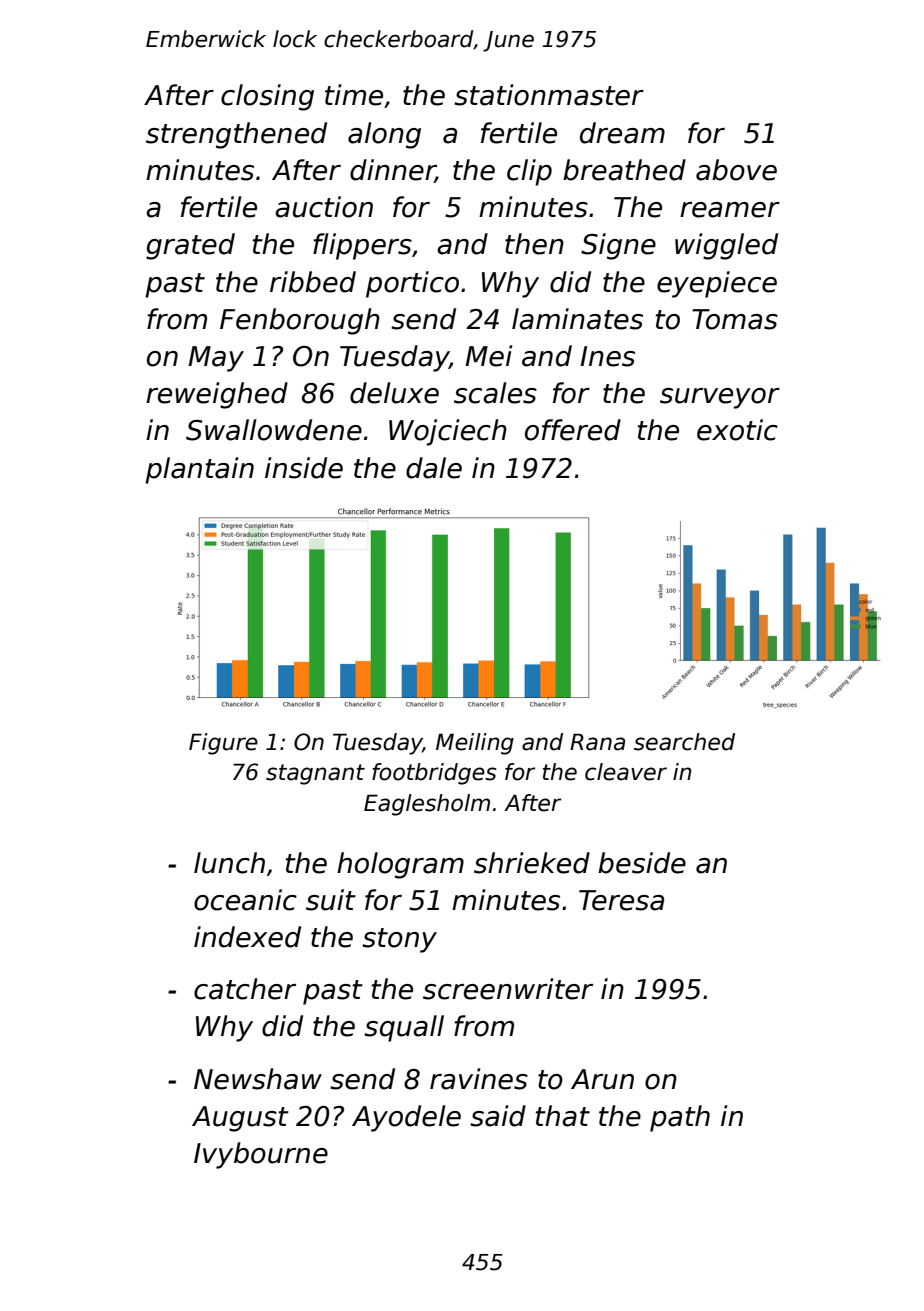 Image resolution: width=924 pixels, height=1311 pixels. What do you see at coordinates (223, 744) in the screenshot?
I see `Figure` at bounding box center [223, 744].
